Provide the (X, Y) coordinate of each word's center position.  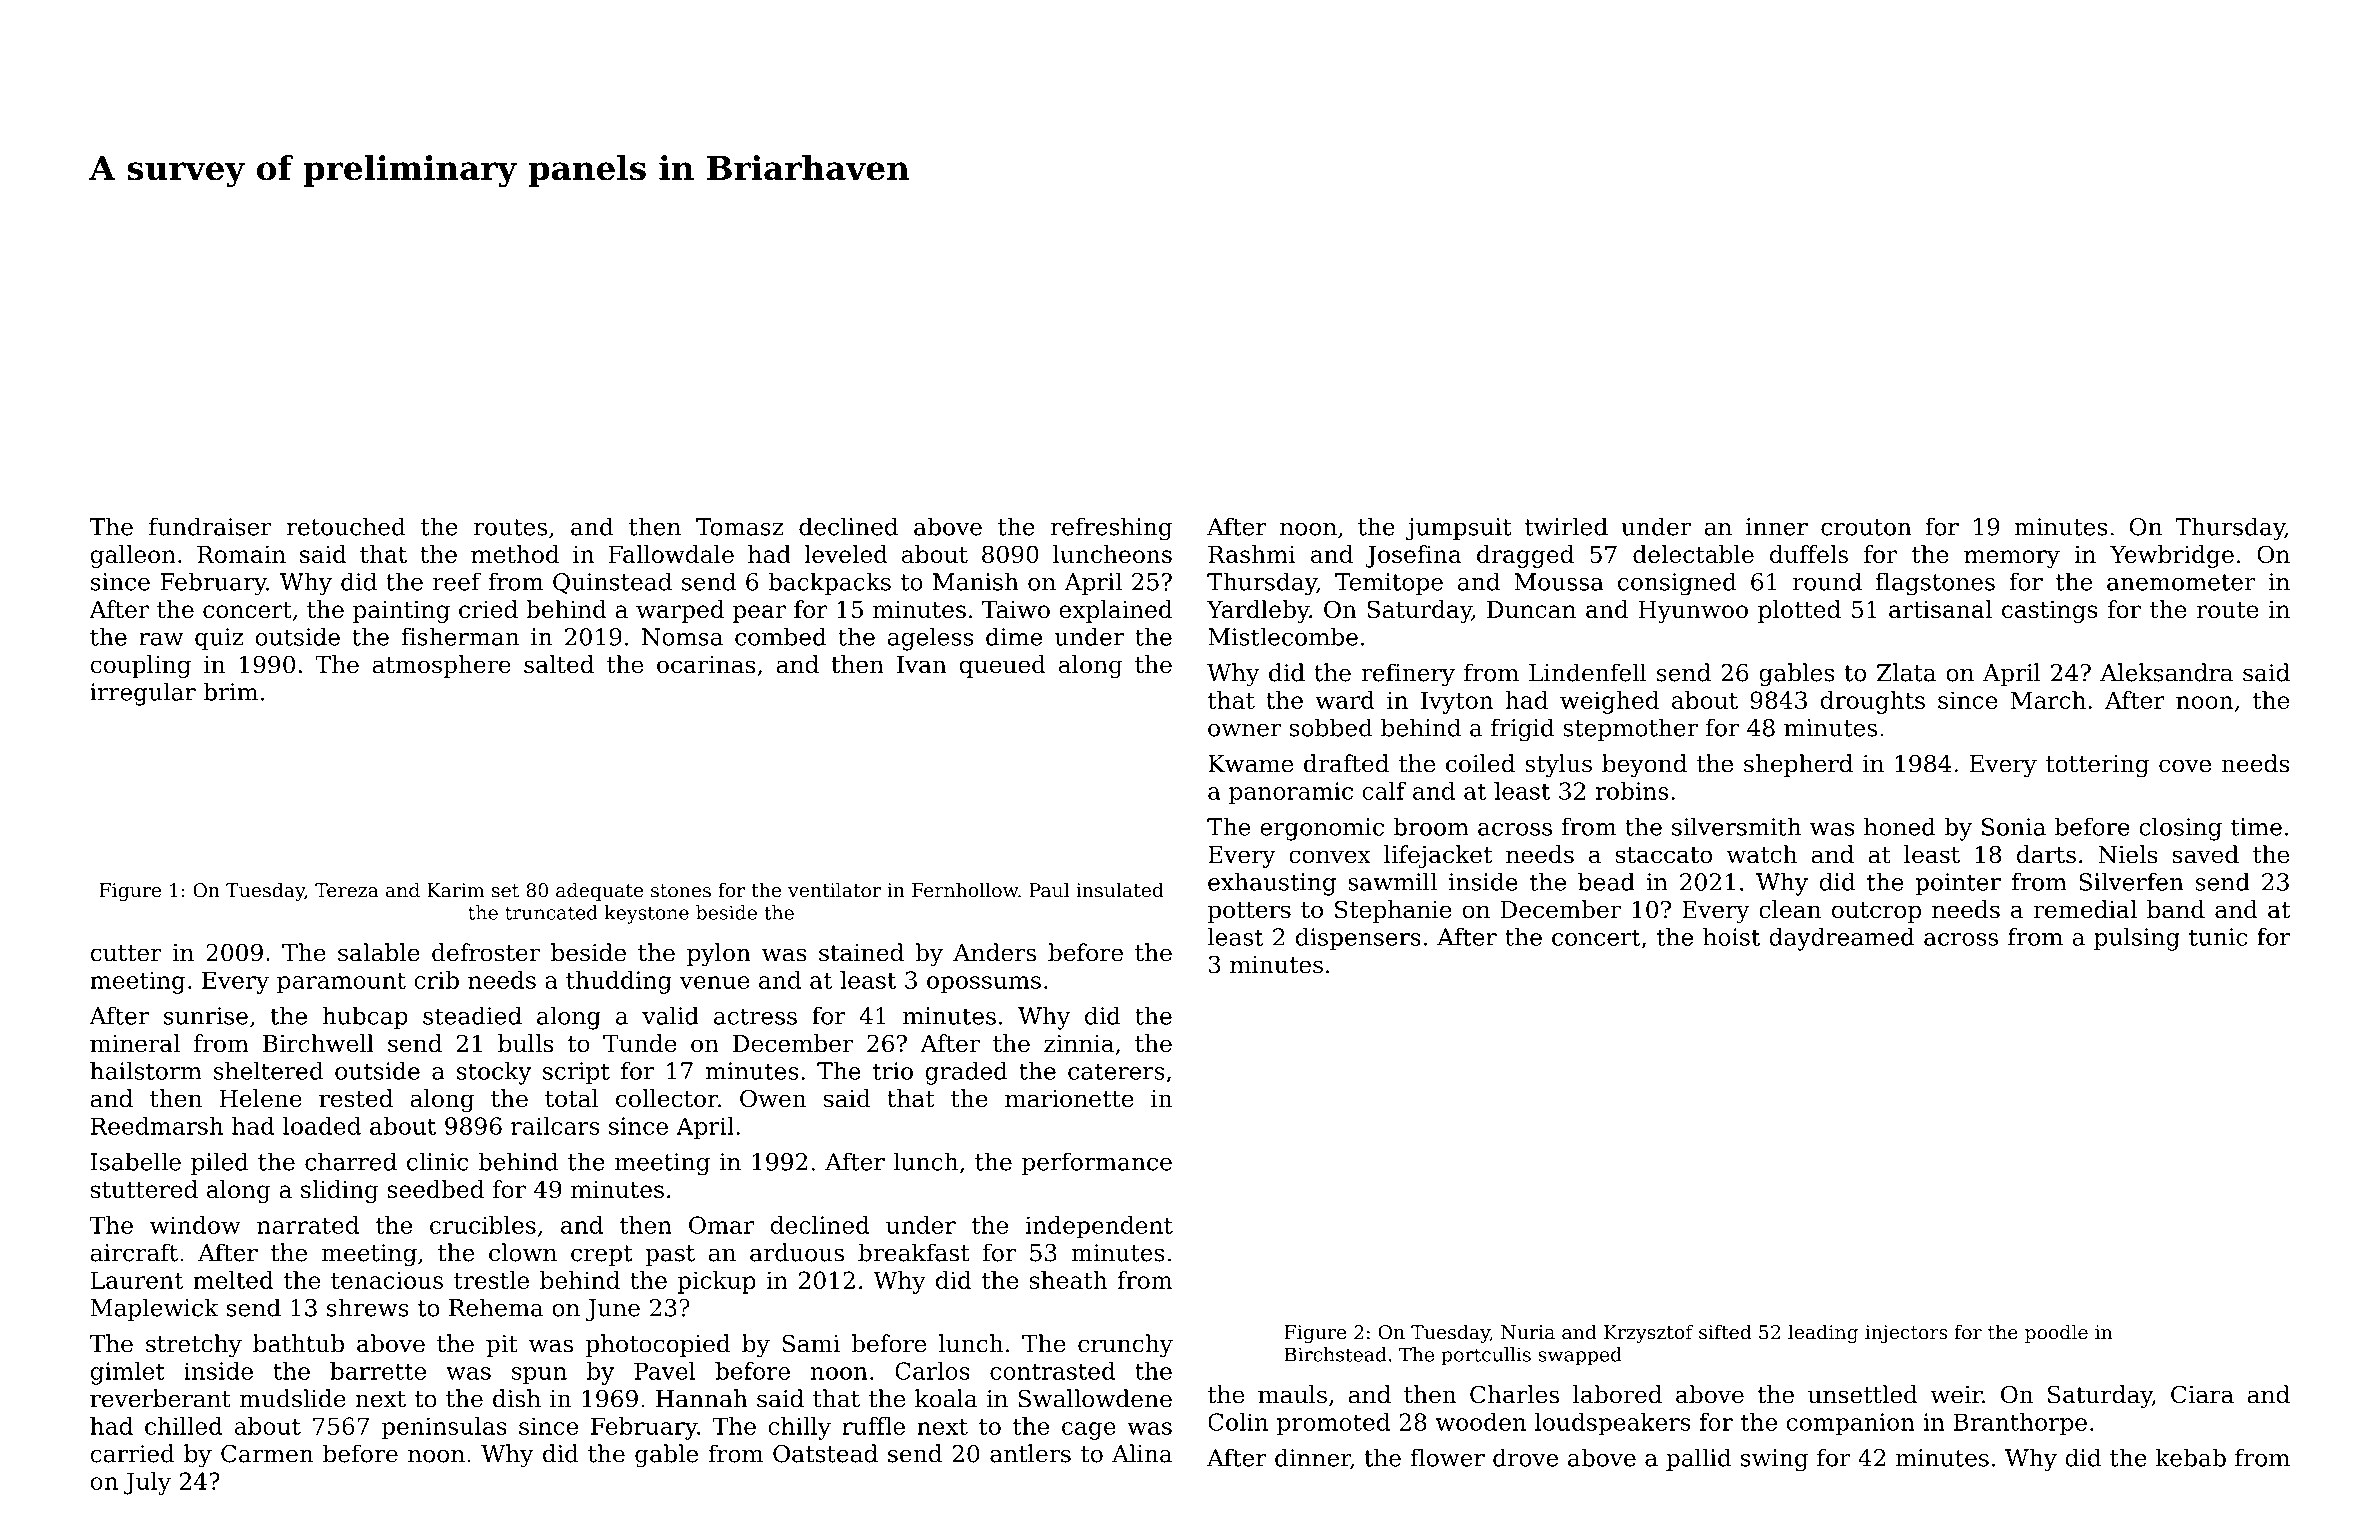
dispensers (1358, 939)
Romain (241, 554)
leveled (846, 554)
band (2176, 909)
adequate (599, 892)
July (147, 1483)
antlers (1030, 1453)
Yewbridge (2172, 556)
